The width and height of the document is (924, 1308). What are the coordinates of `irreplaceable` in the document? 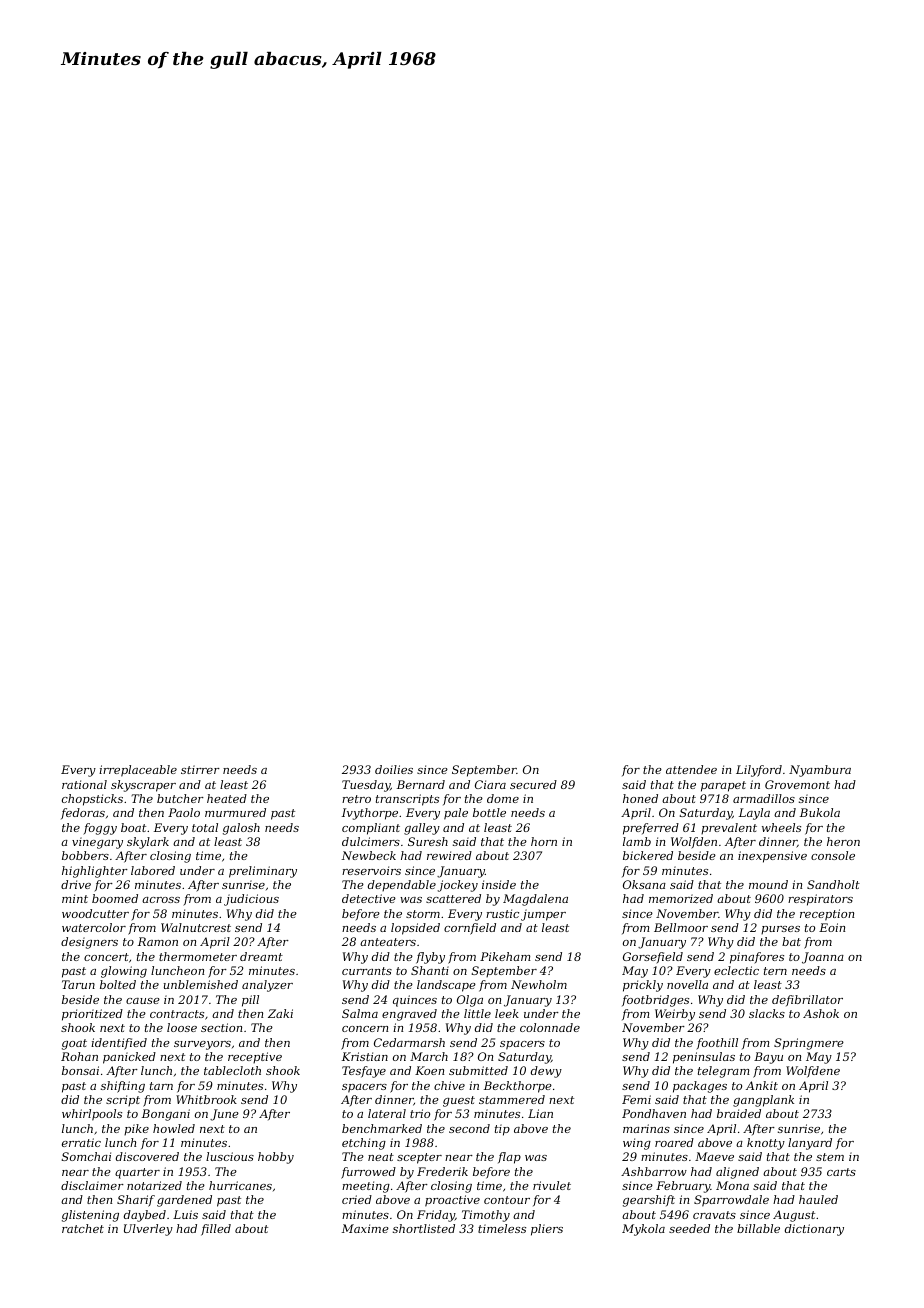 It's located at (138, 771).
